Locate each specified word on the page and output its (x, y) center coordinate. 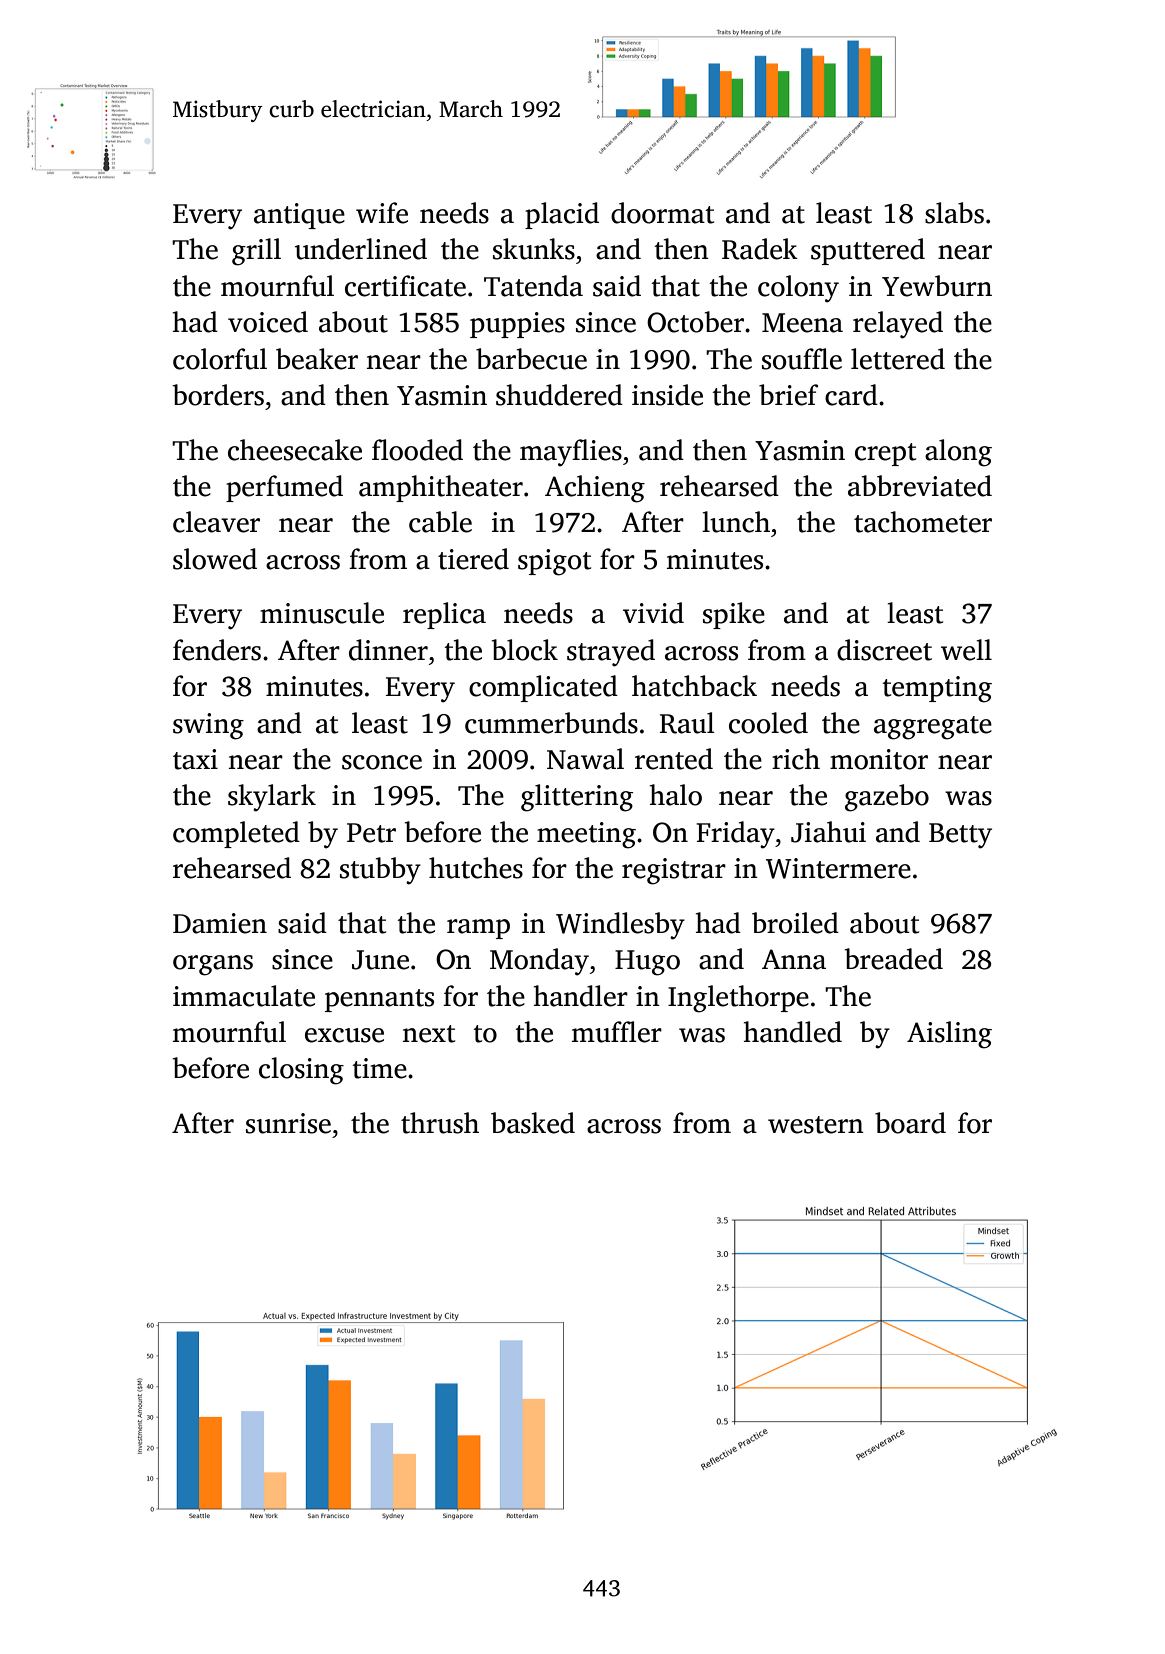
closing (301, 1071)
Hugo (647, 963)
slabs (954, 213)
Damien (220, 923)
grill (256, 252)
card (851, 395)
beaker (317, 359)
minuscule (322, 613)
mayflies (571, 453)
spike (734, 615)
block (525, 650)
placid (562, 215)
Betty (960, 836)
